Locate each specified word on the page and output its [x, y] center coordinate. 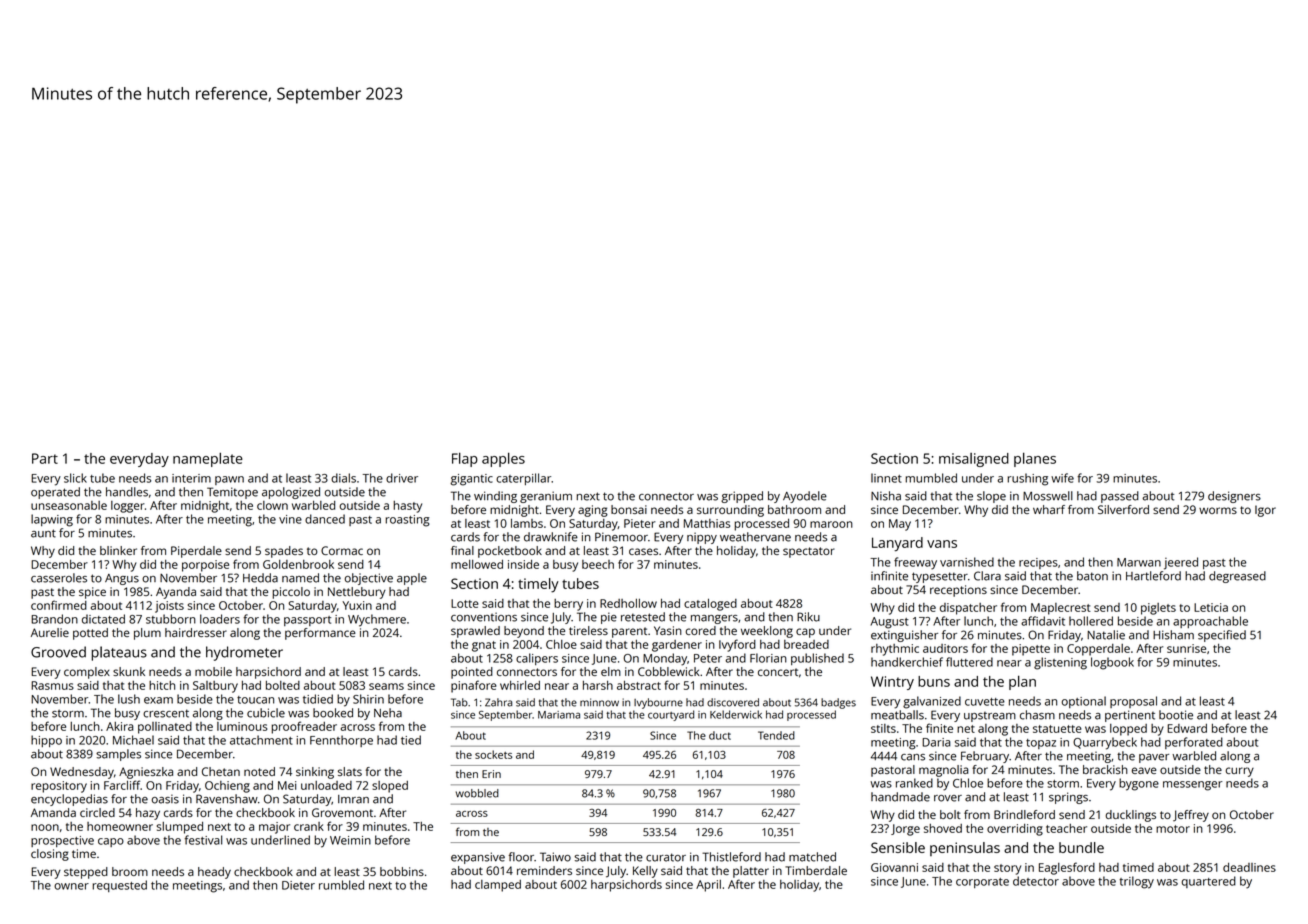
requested [119, 886]
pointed [472, 673]
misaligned [974, 460]
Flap [465, 459]
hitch [162, 685]
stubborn [171, 619]
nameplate [208, 459]
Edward [1187, 728]
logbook [1112, 663]
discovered [733, 702]
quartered [1208, 882]
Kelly [645, 872]
